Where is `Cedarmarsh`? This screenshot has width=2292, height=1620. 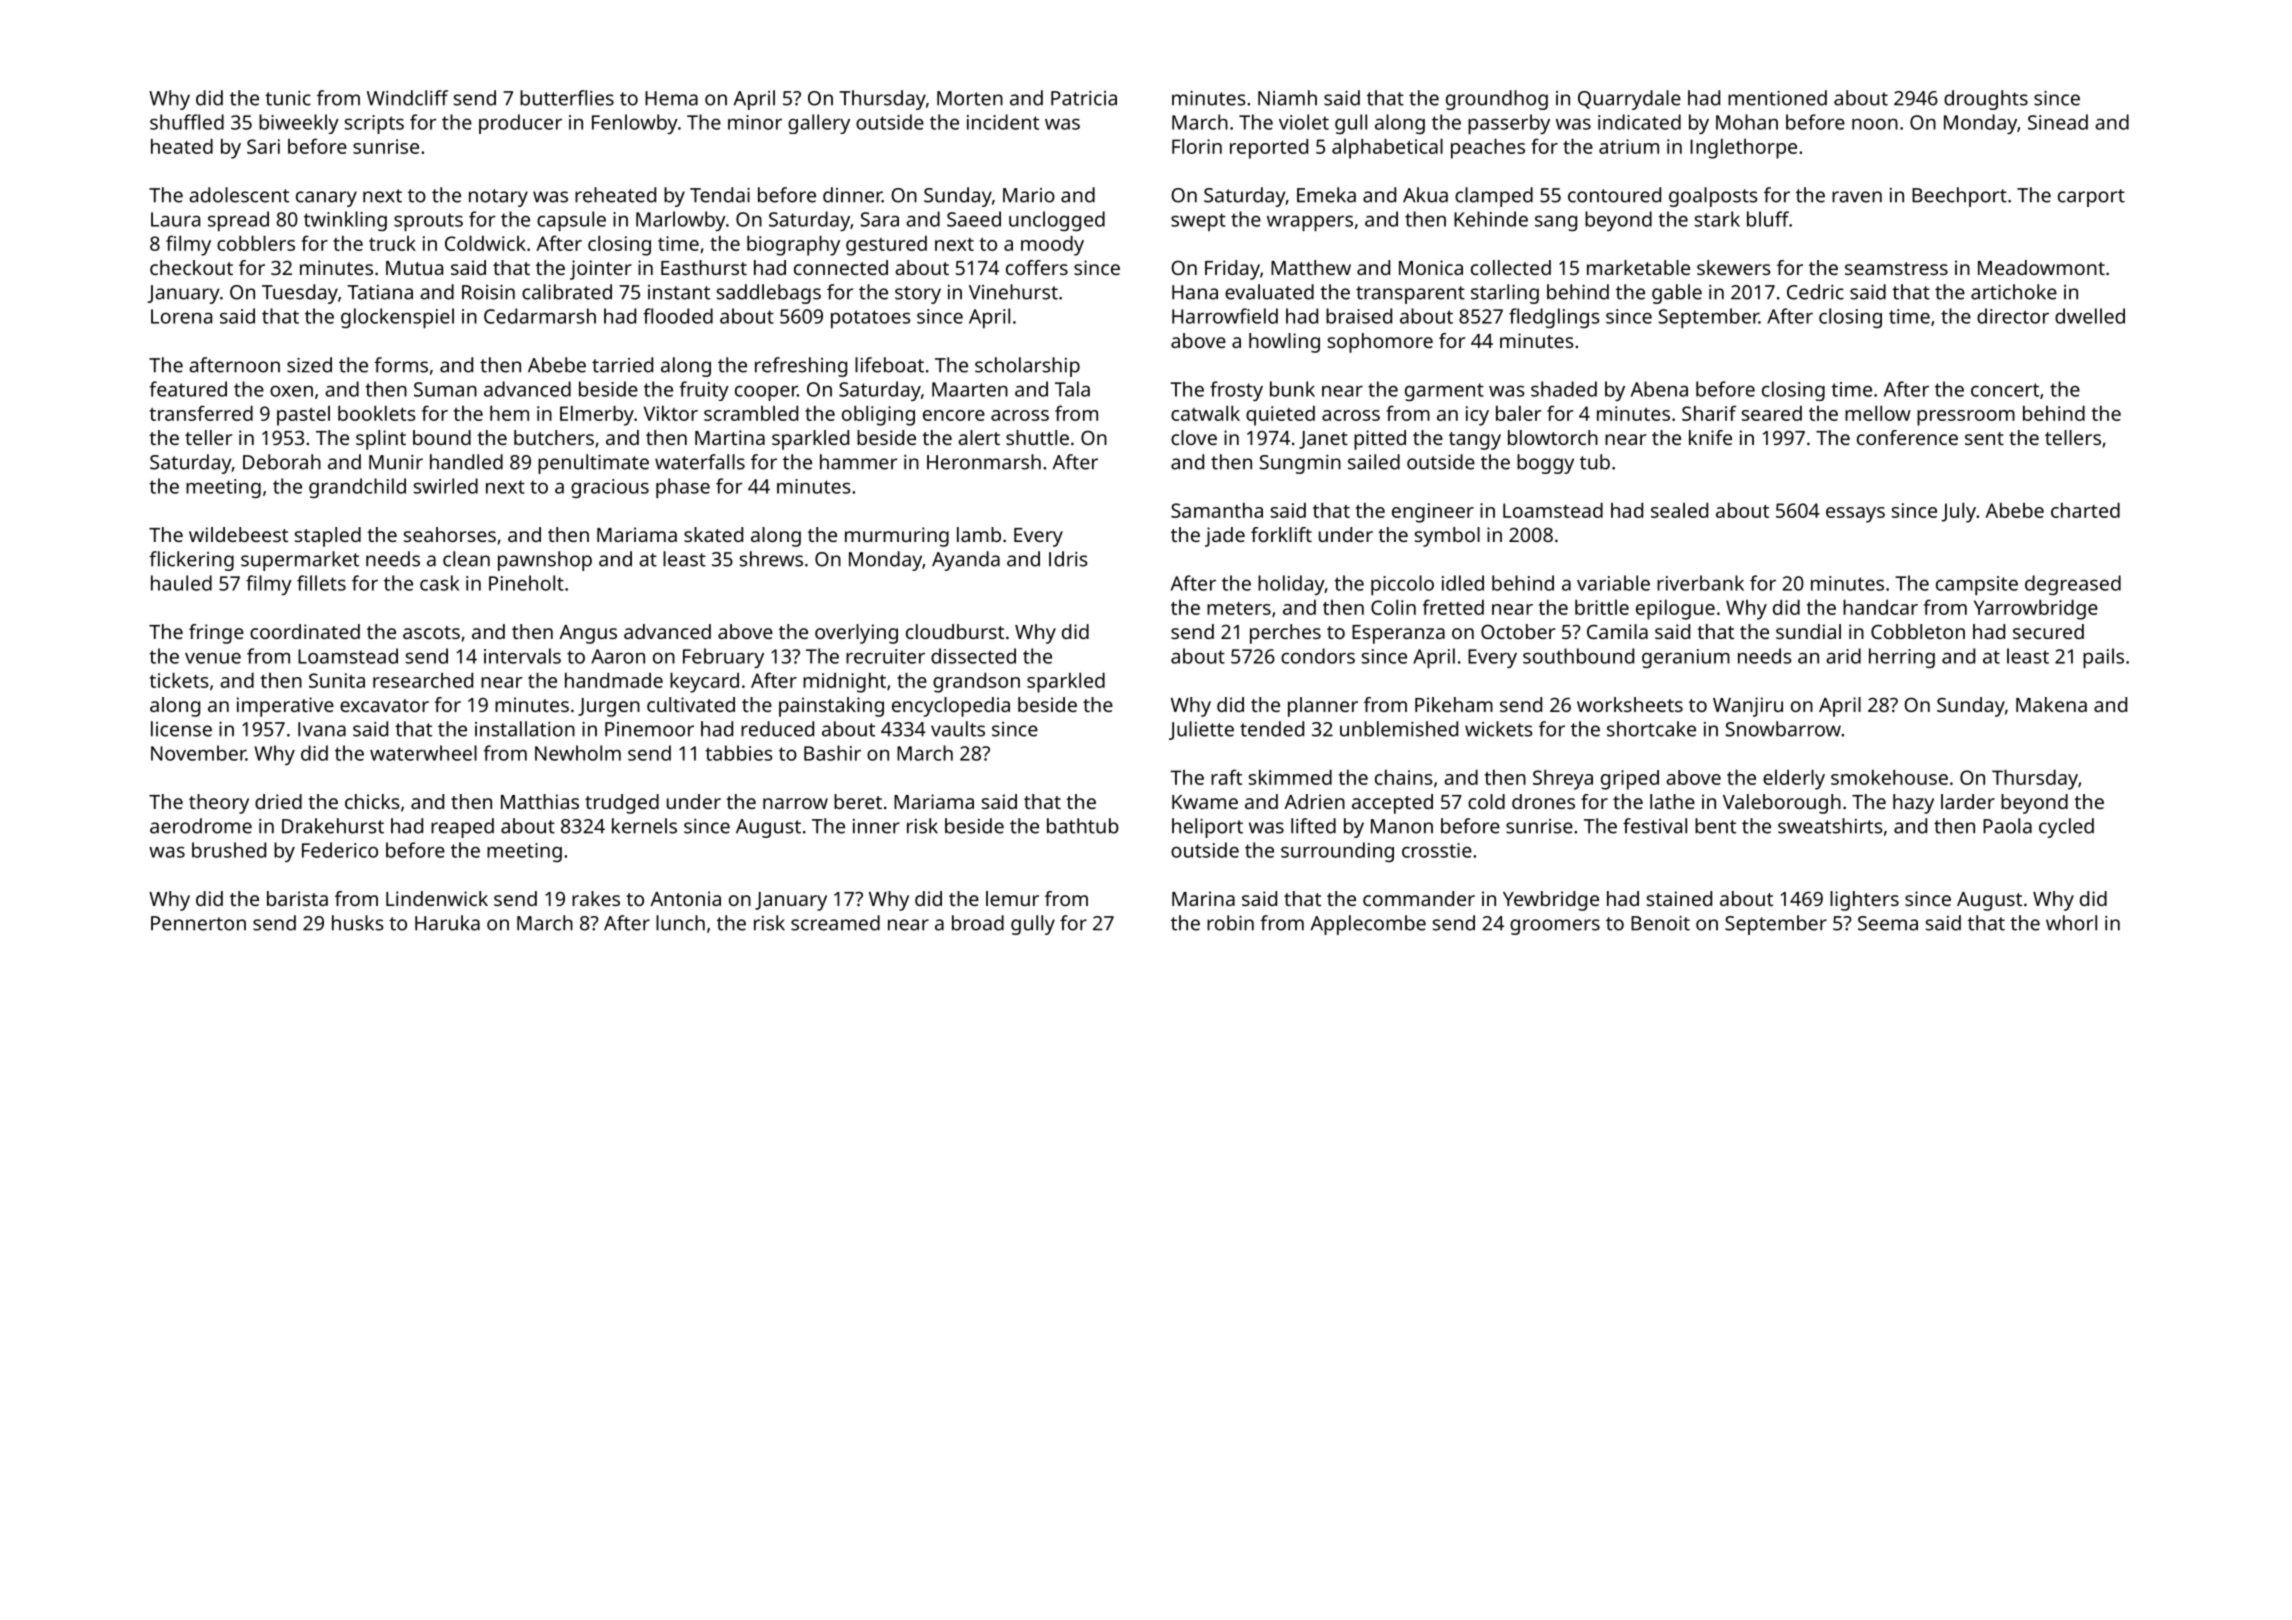
Cedarmarsh is located at coordinates (540, 316).
